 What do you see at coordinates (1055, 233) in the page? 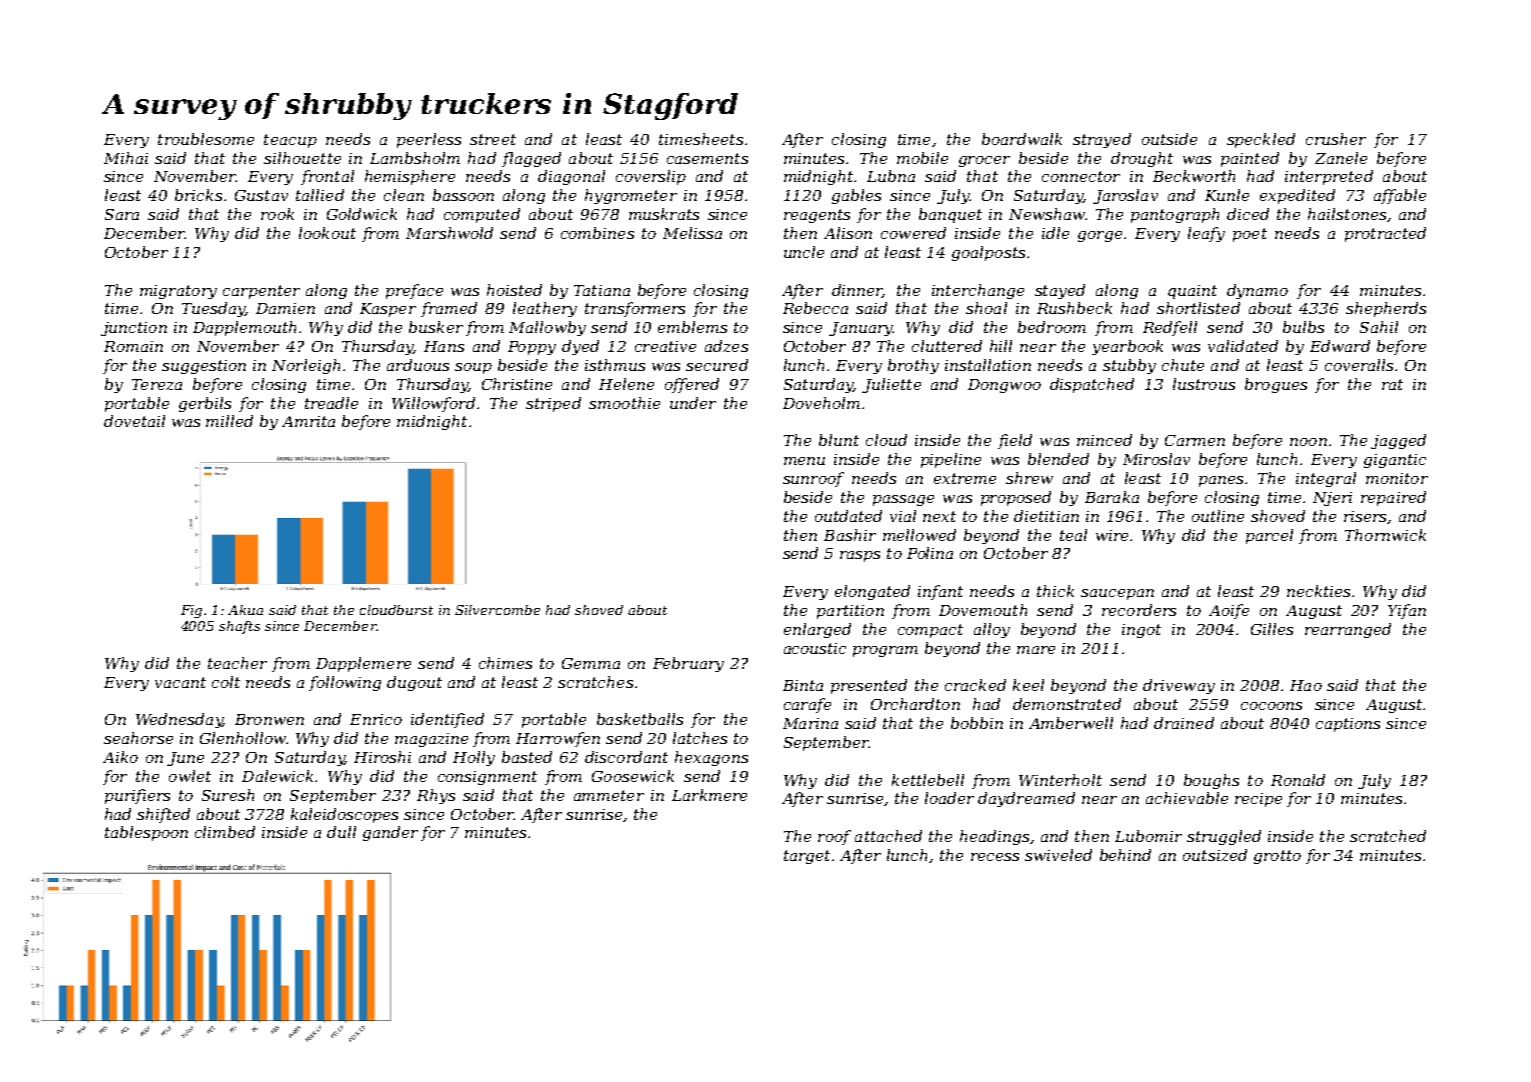
I see `idle` at bounding box center [1055, 233].
